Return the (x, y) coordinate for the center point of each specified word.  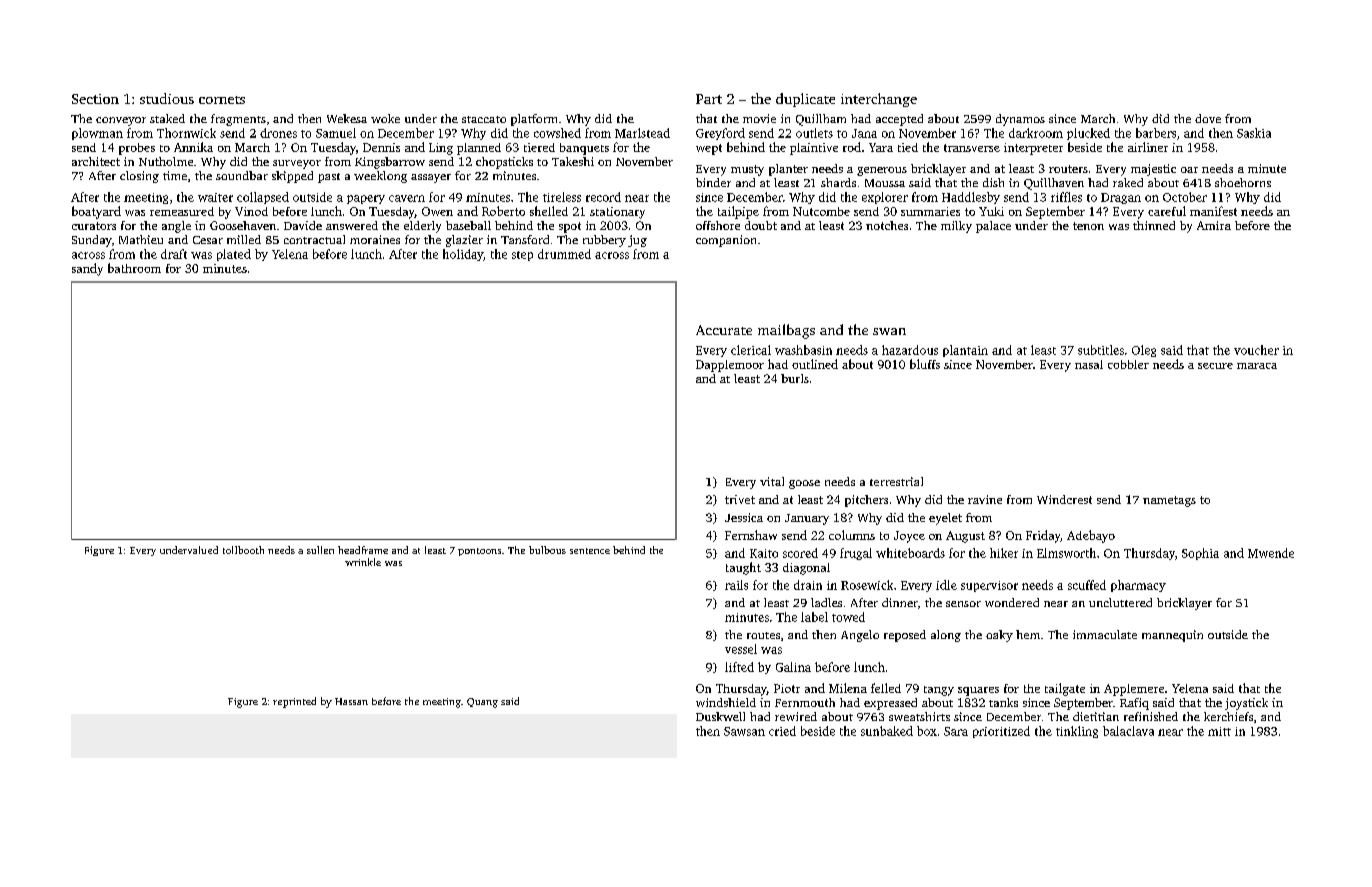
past (329, 178)
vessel (741, 649)
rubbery (604, 241)
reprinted (294, 702)
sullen (320, 550)
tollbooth (243, 550)
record (603, 197)
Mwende (1271, 553)
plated (234, 255)
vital (772, 481)
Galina (793, 667)
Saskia (1254, 133)
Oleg (1144, 351)
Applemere (1134, 690)
